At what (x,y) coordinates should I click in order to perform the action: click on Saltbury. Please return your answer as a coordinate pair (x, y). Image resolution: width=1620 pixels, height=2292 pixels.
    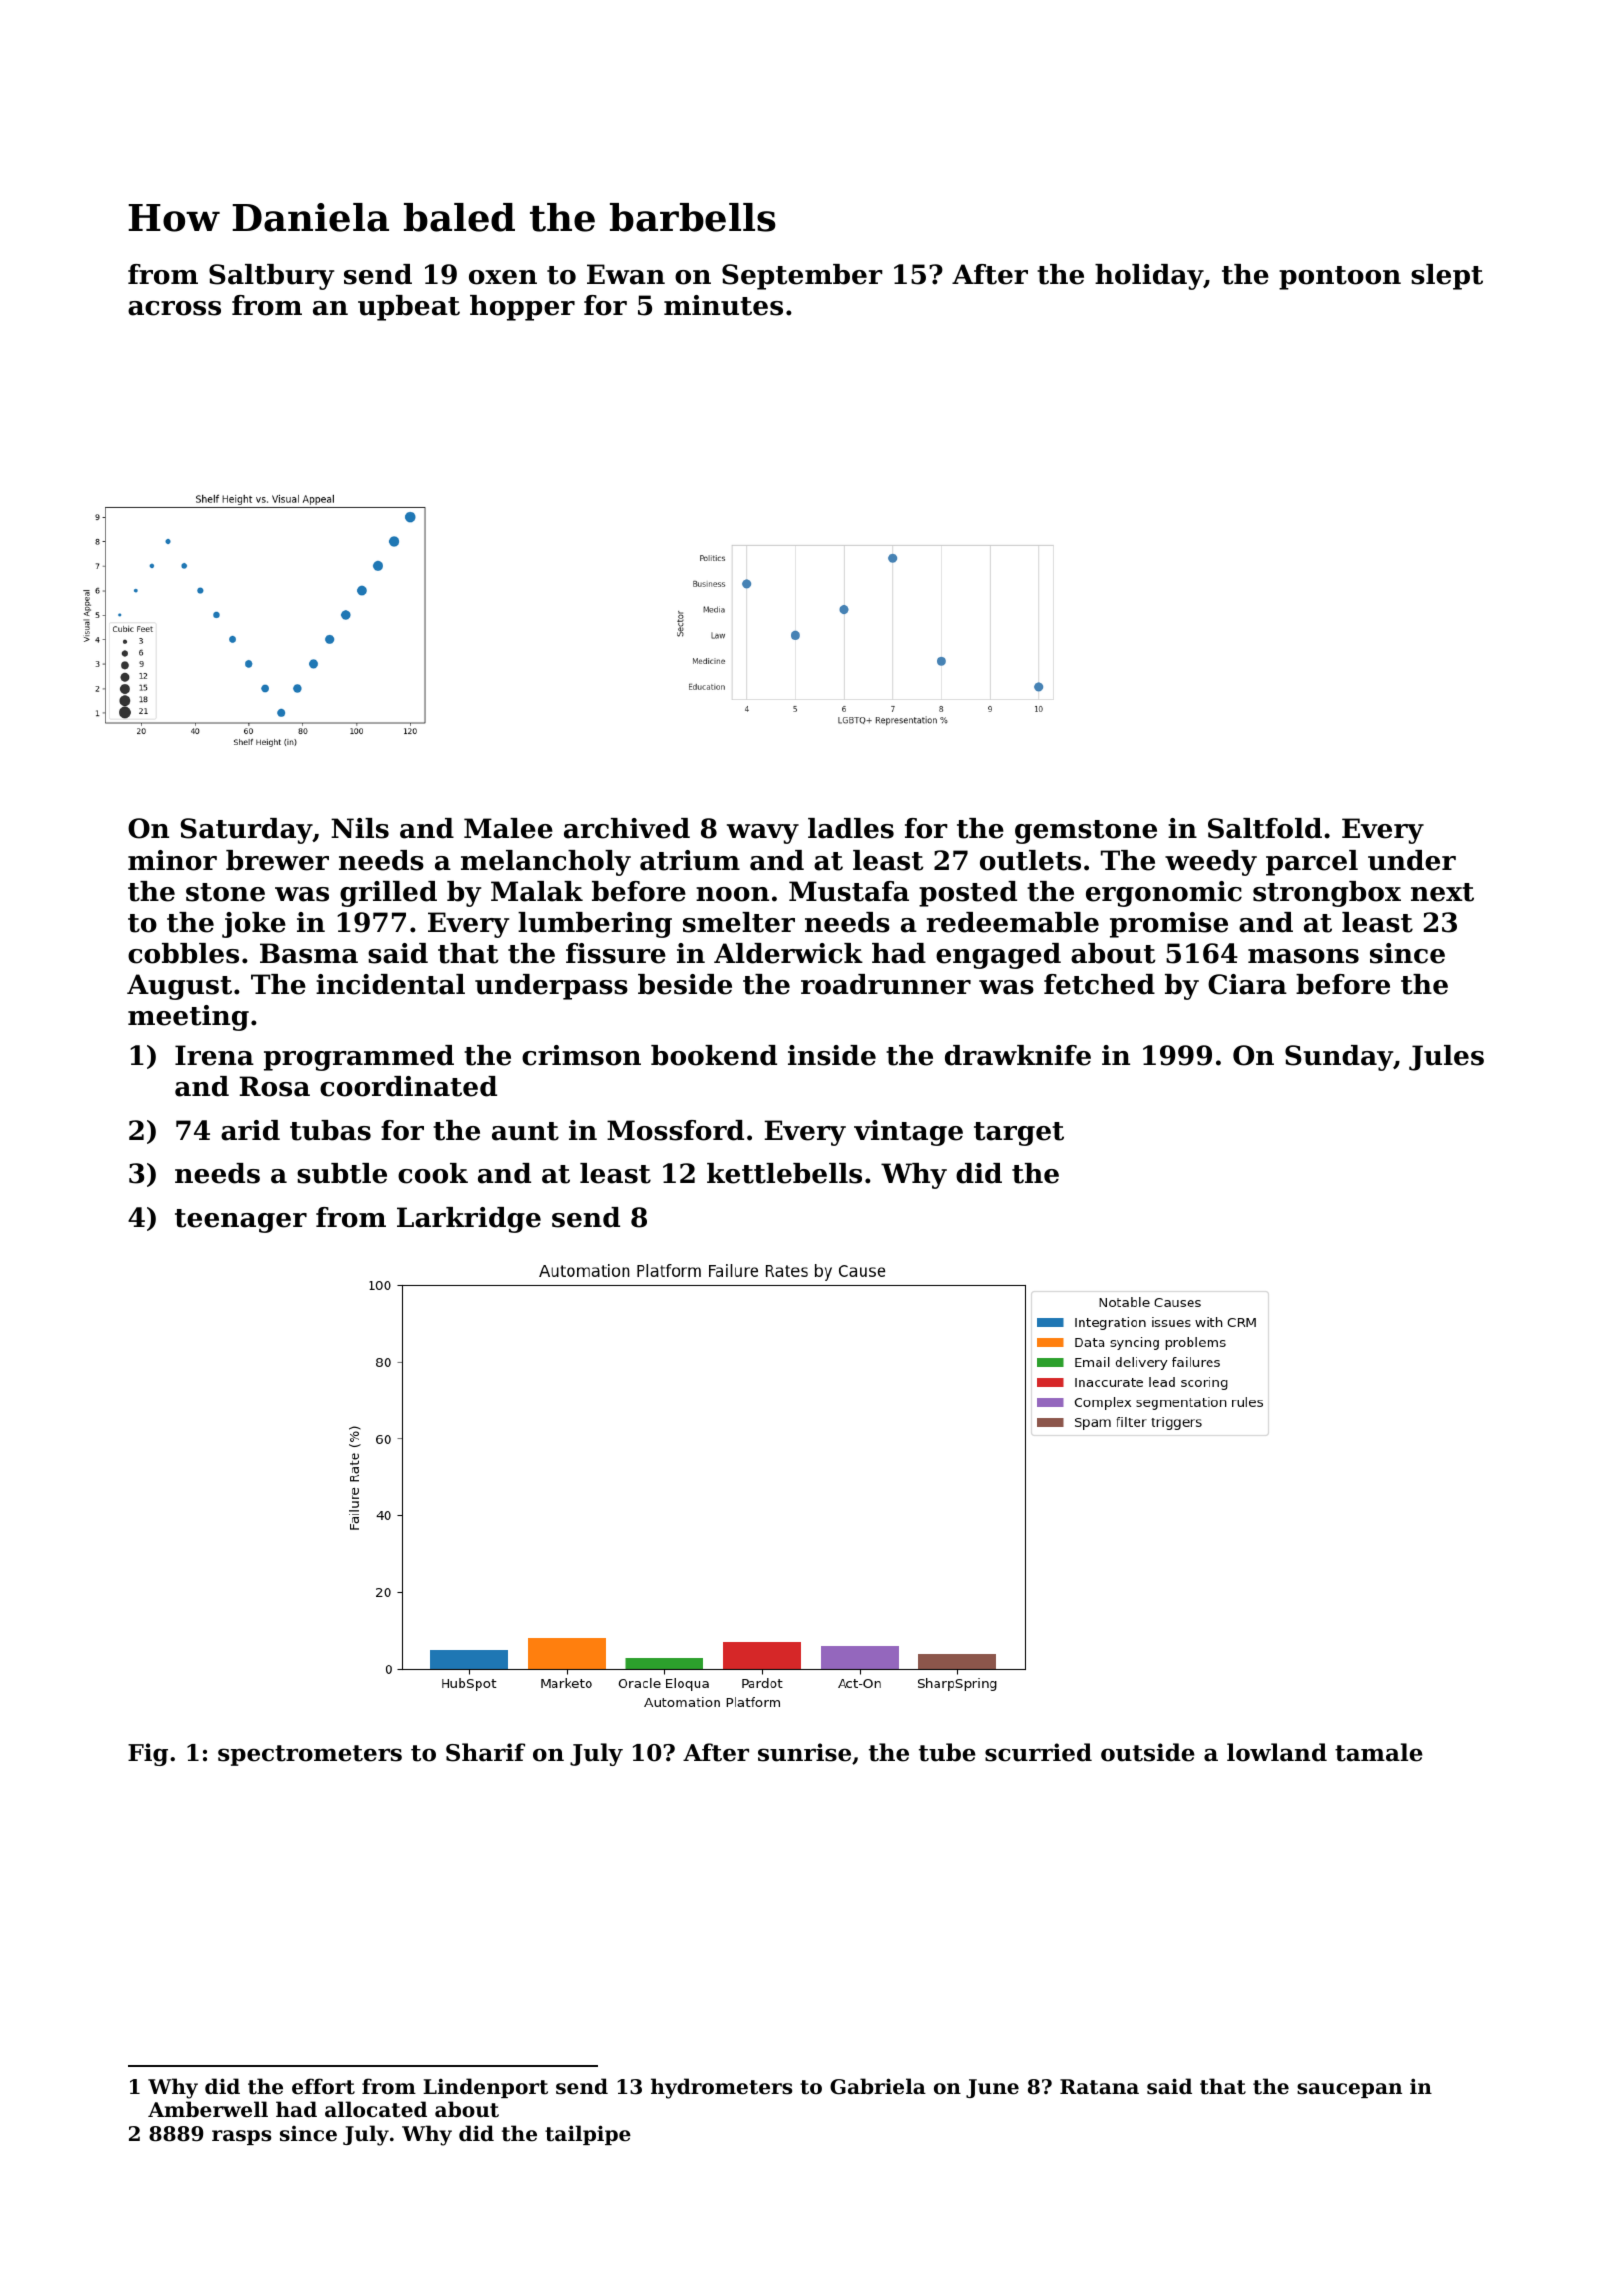
    Looking at the image, I should click on (271, 277).
